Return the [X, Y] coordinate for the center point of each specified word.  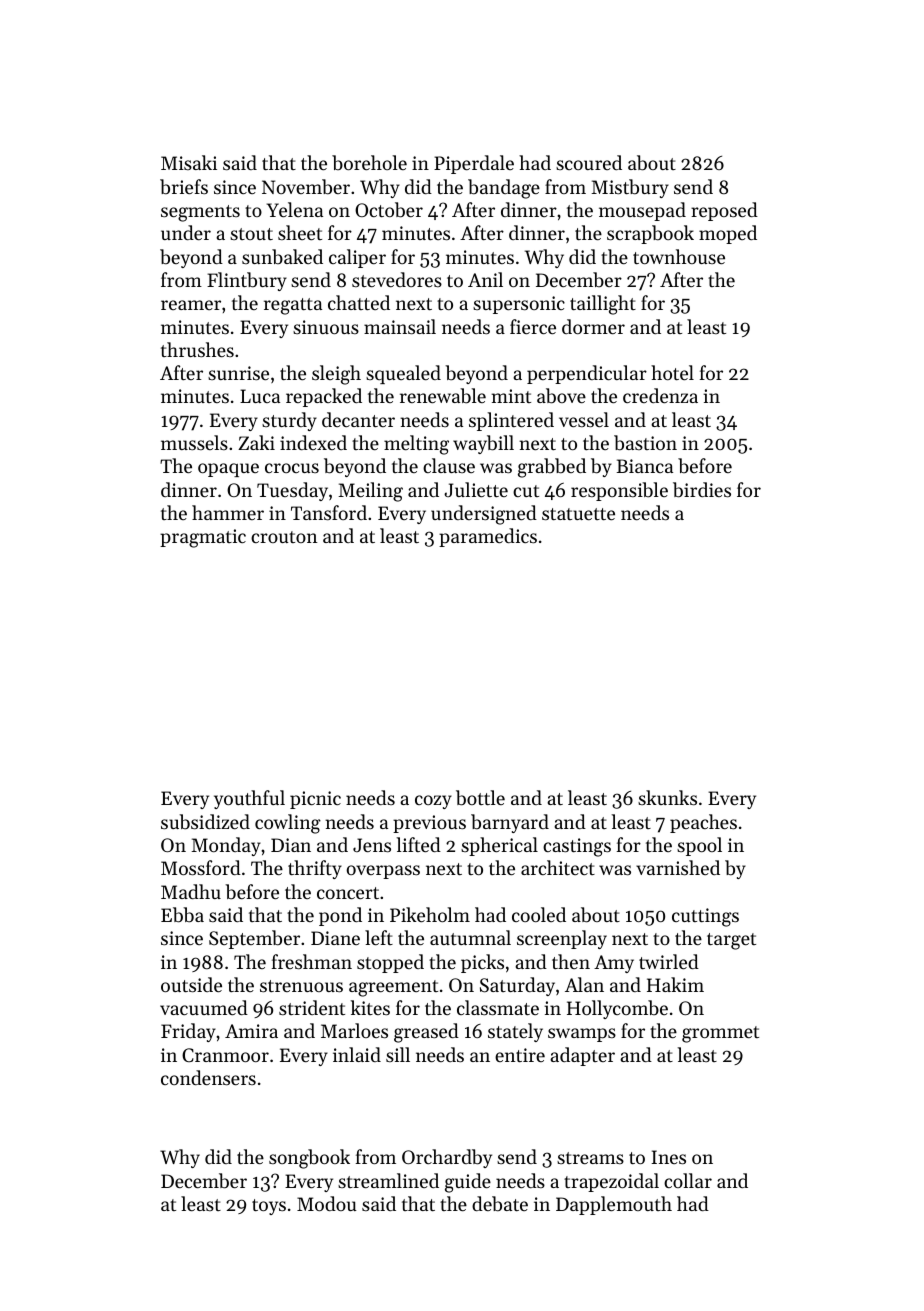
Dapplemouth [614, 1205]
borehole [369, 162]
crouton [284, 537]
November [306, 187]
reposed [724, 211]
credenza [660, 395]
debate [500, 1204]
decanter [358, 419]
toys [269, 1207]
